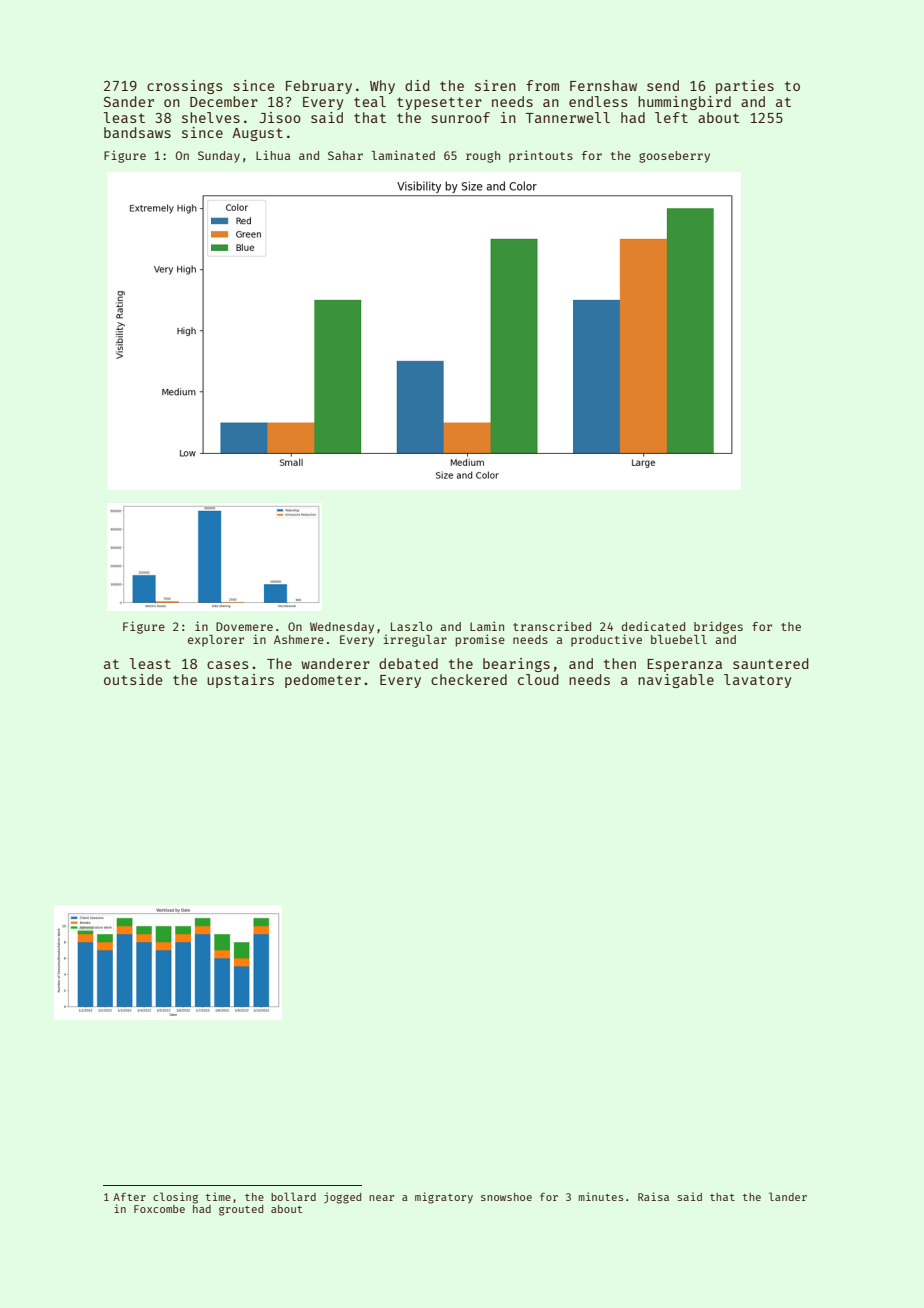  What do you see at coordinates (184, 87) in the screenshot?
I see `crossings` at bounding box center [184, 87].
